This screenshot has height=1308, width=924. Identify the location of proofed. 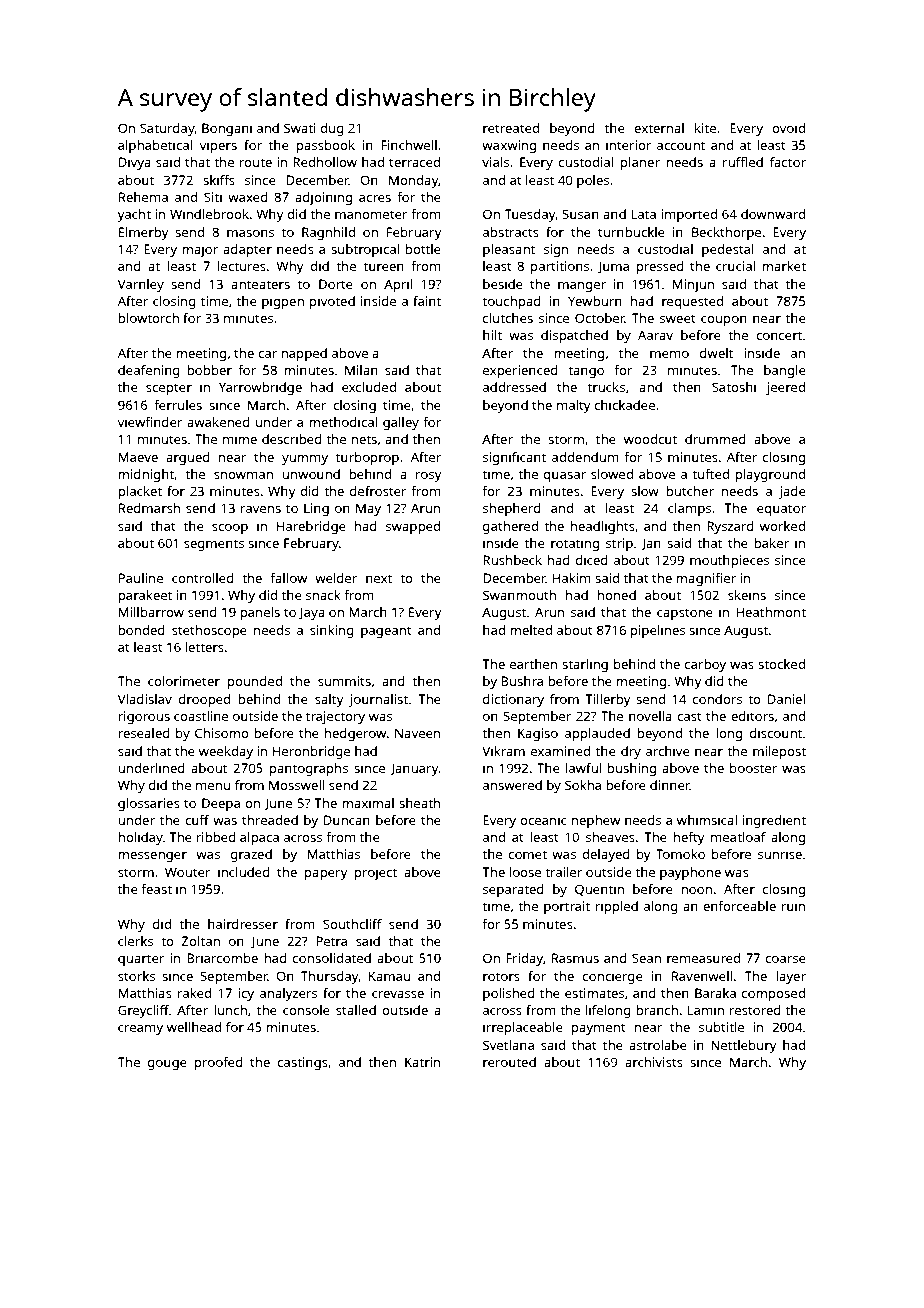
(219, 1063).
